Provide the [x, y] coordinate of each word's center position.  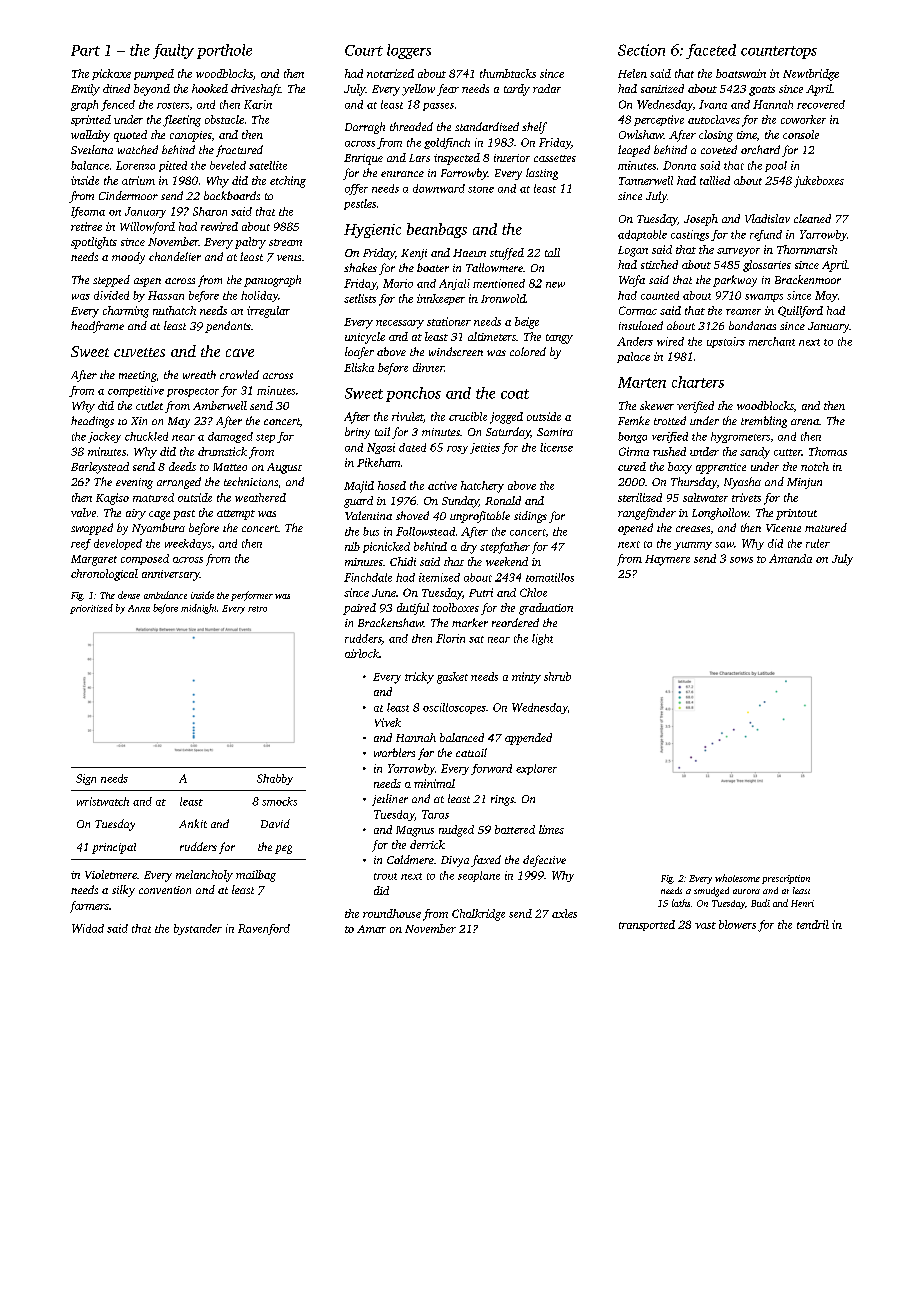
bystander [198, 929]
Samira [555, 432]
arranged [179, 483]
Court [364, 50]
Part [85, 50]
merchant [772, 341]
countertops [779, 52]
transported [647, 925]
